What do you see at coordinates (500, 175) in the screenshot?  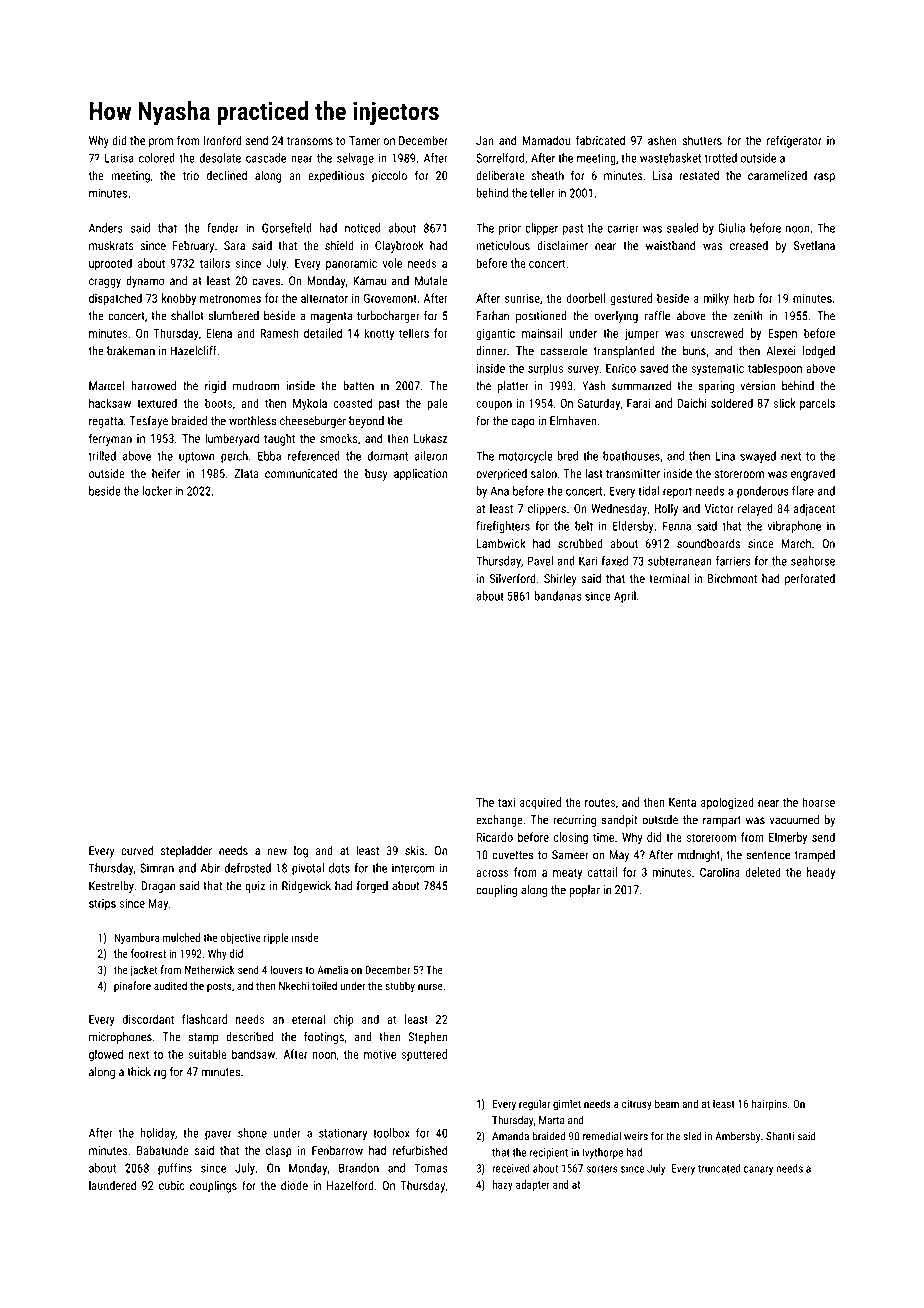 I see `deliberate` at bounding box center [500, 175].
